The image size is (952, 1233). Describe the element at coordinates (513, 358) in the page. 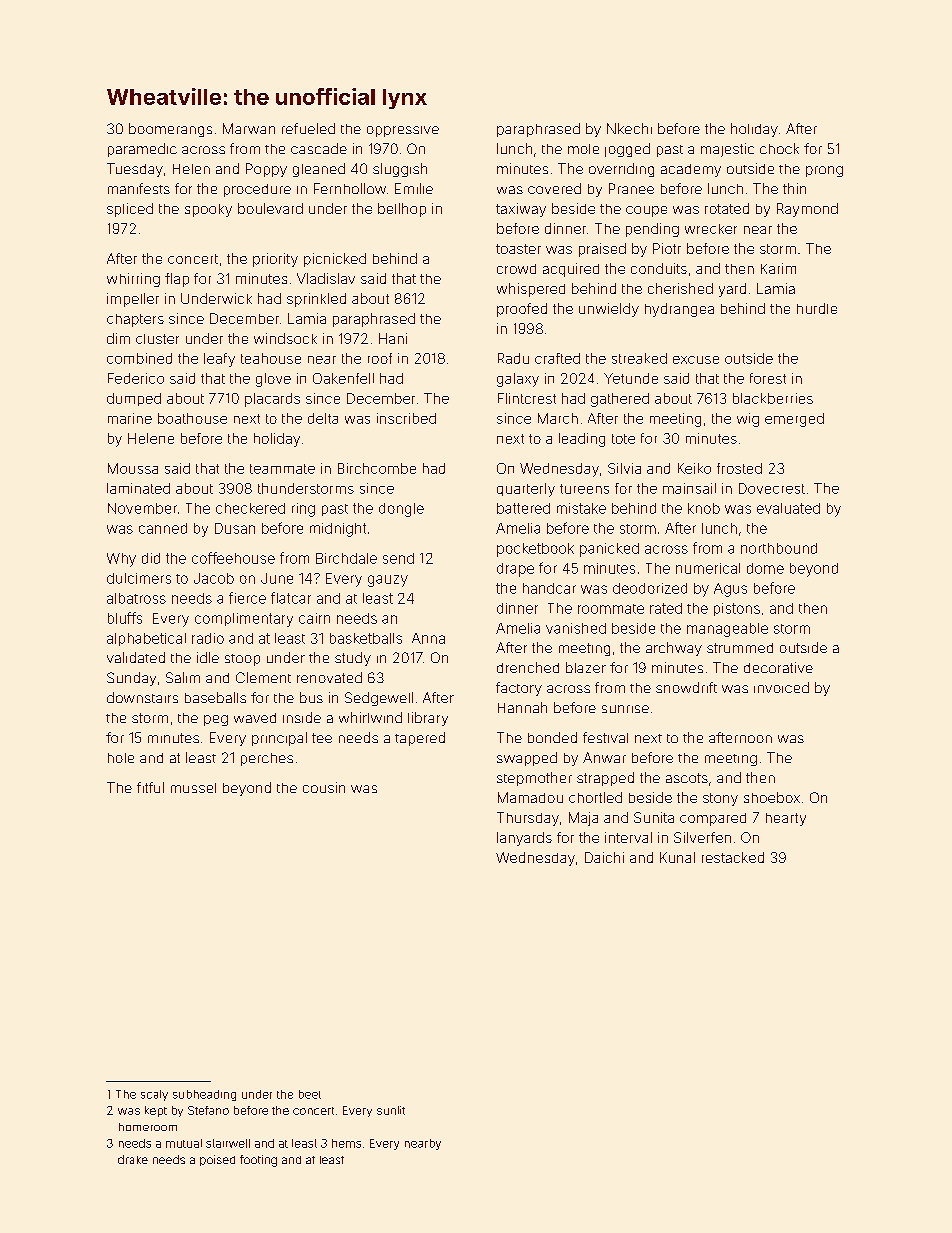

I see `Radu` at that location.
